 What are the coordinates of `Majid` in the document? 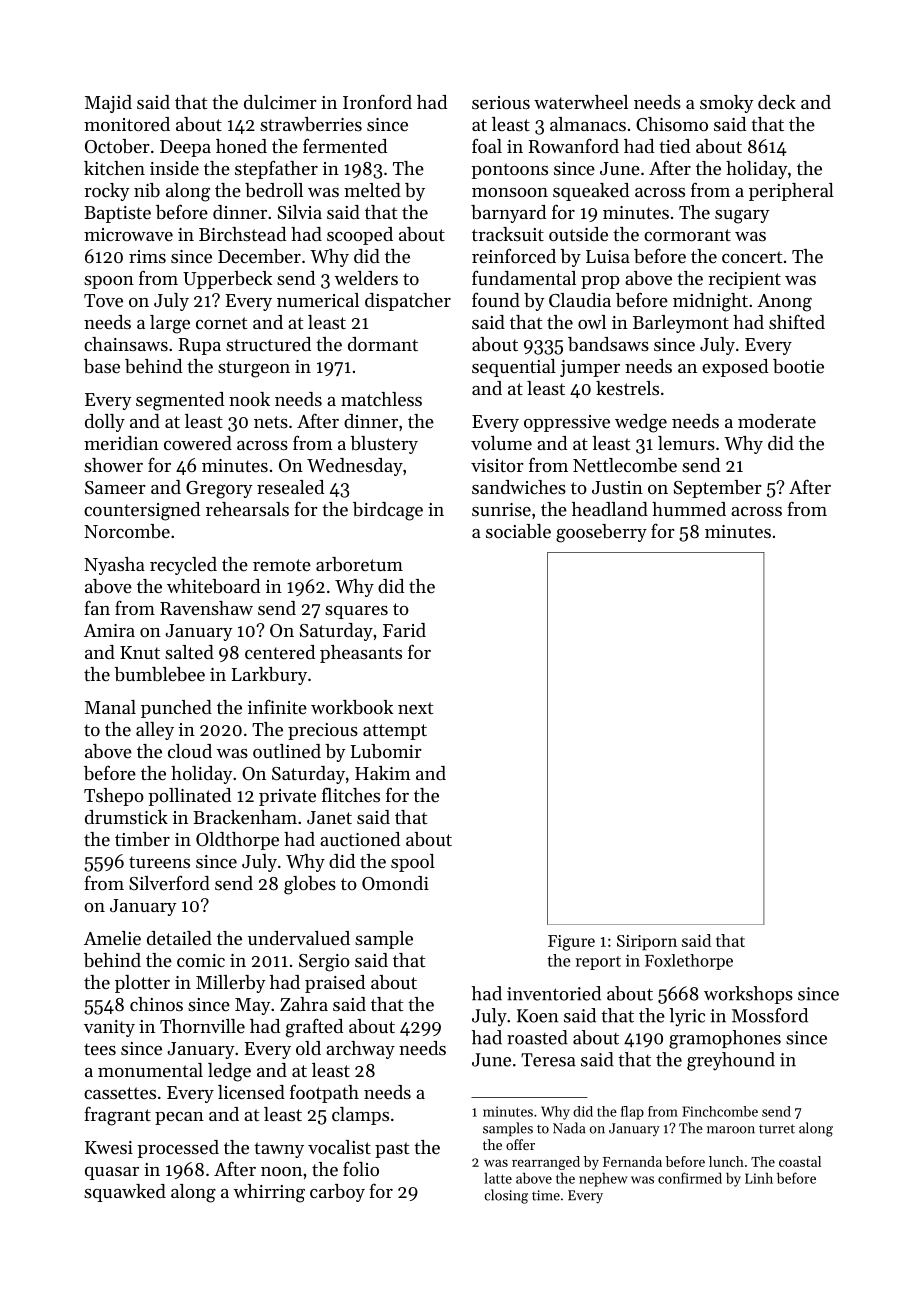 It's located at (108, 104).
